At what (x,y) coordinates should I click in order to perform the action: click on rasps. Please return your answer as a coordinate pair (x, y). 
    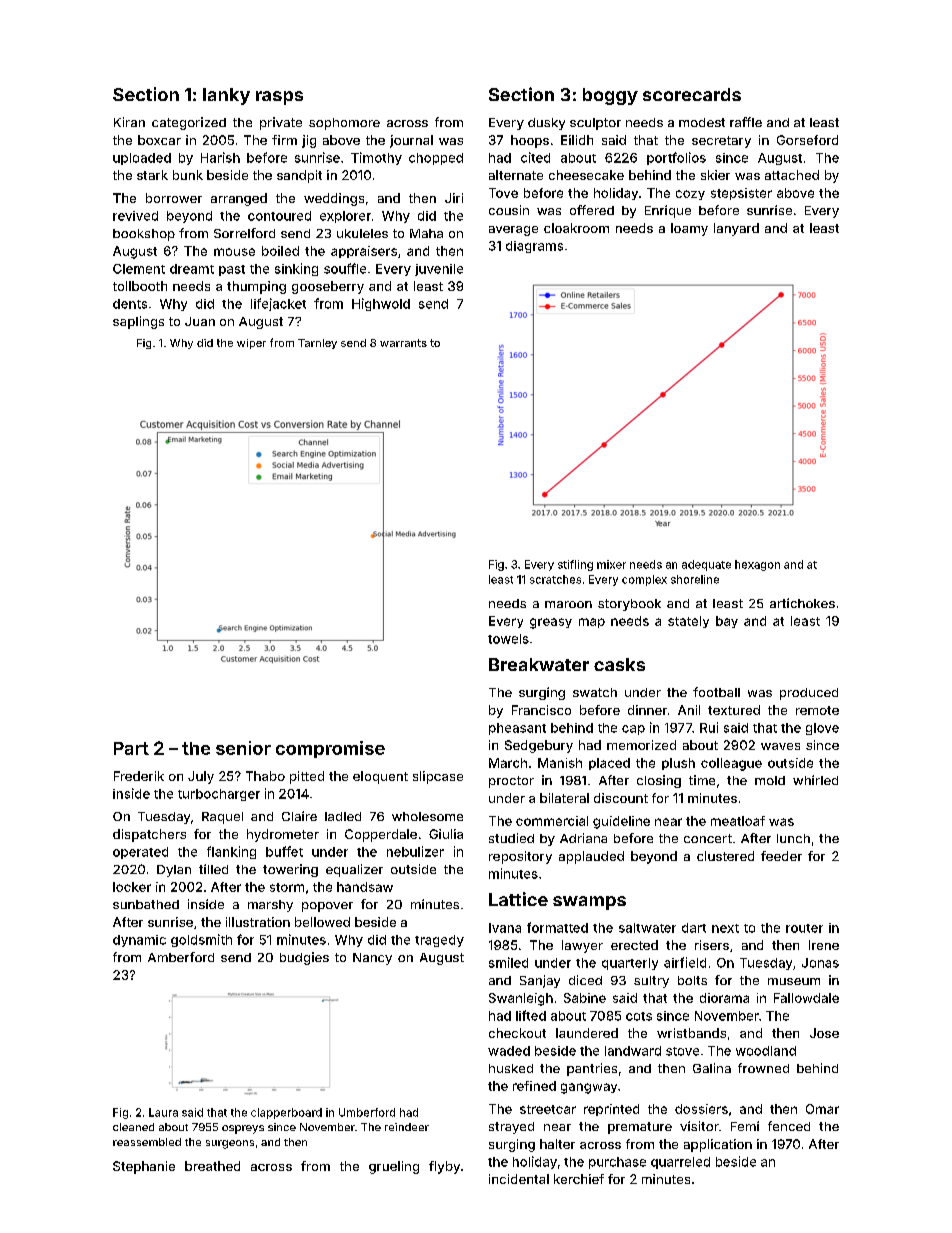
    Looking at the image, I should click on (279, 98).
